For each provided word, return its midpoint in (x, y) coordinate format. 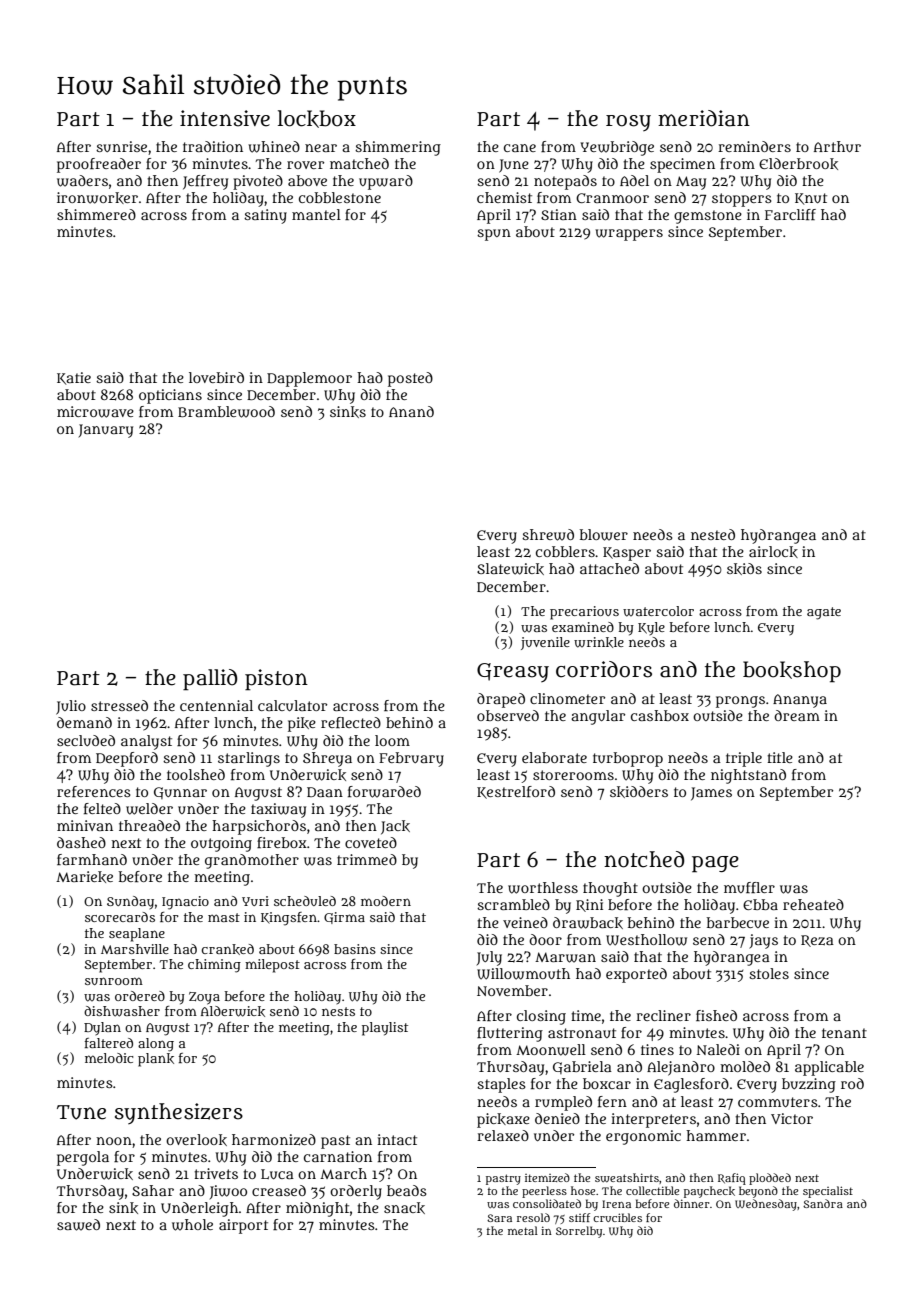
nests (338, 1011)
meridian (704, 118)
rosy (628, 123)
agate (824, 613)
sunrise (121, 146)
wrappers (629, 235)
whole (192, 1225)
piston (276, 680)
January (106, 431)
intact (397, 1139)
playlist (385, 1029)
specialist (828, 1192)
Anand (411, 411)
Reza (817, 941)
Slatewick (510, 569)
